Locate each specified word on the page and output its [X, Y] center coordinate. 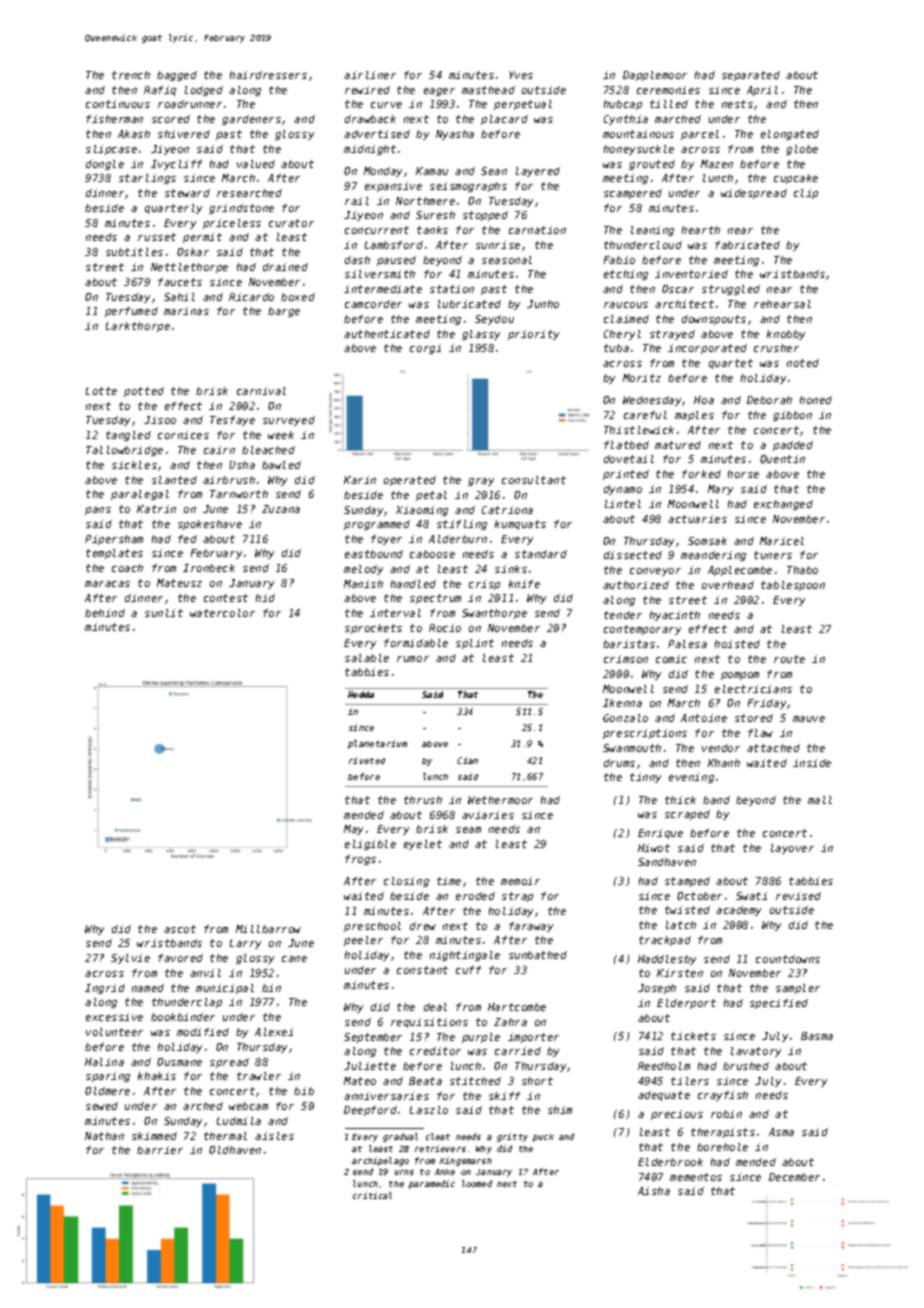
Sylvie [130, 959]
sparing [108, 1077]
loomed [477, 1183]
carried [518, 1051]
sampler [798, 989]
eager [439, 92]
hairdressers [268, 75]
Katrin [156, 509]
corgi [425, 349]
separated [751, 76]
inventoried [691, 274]
